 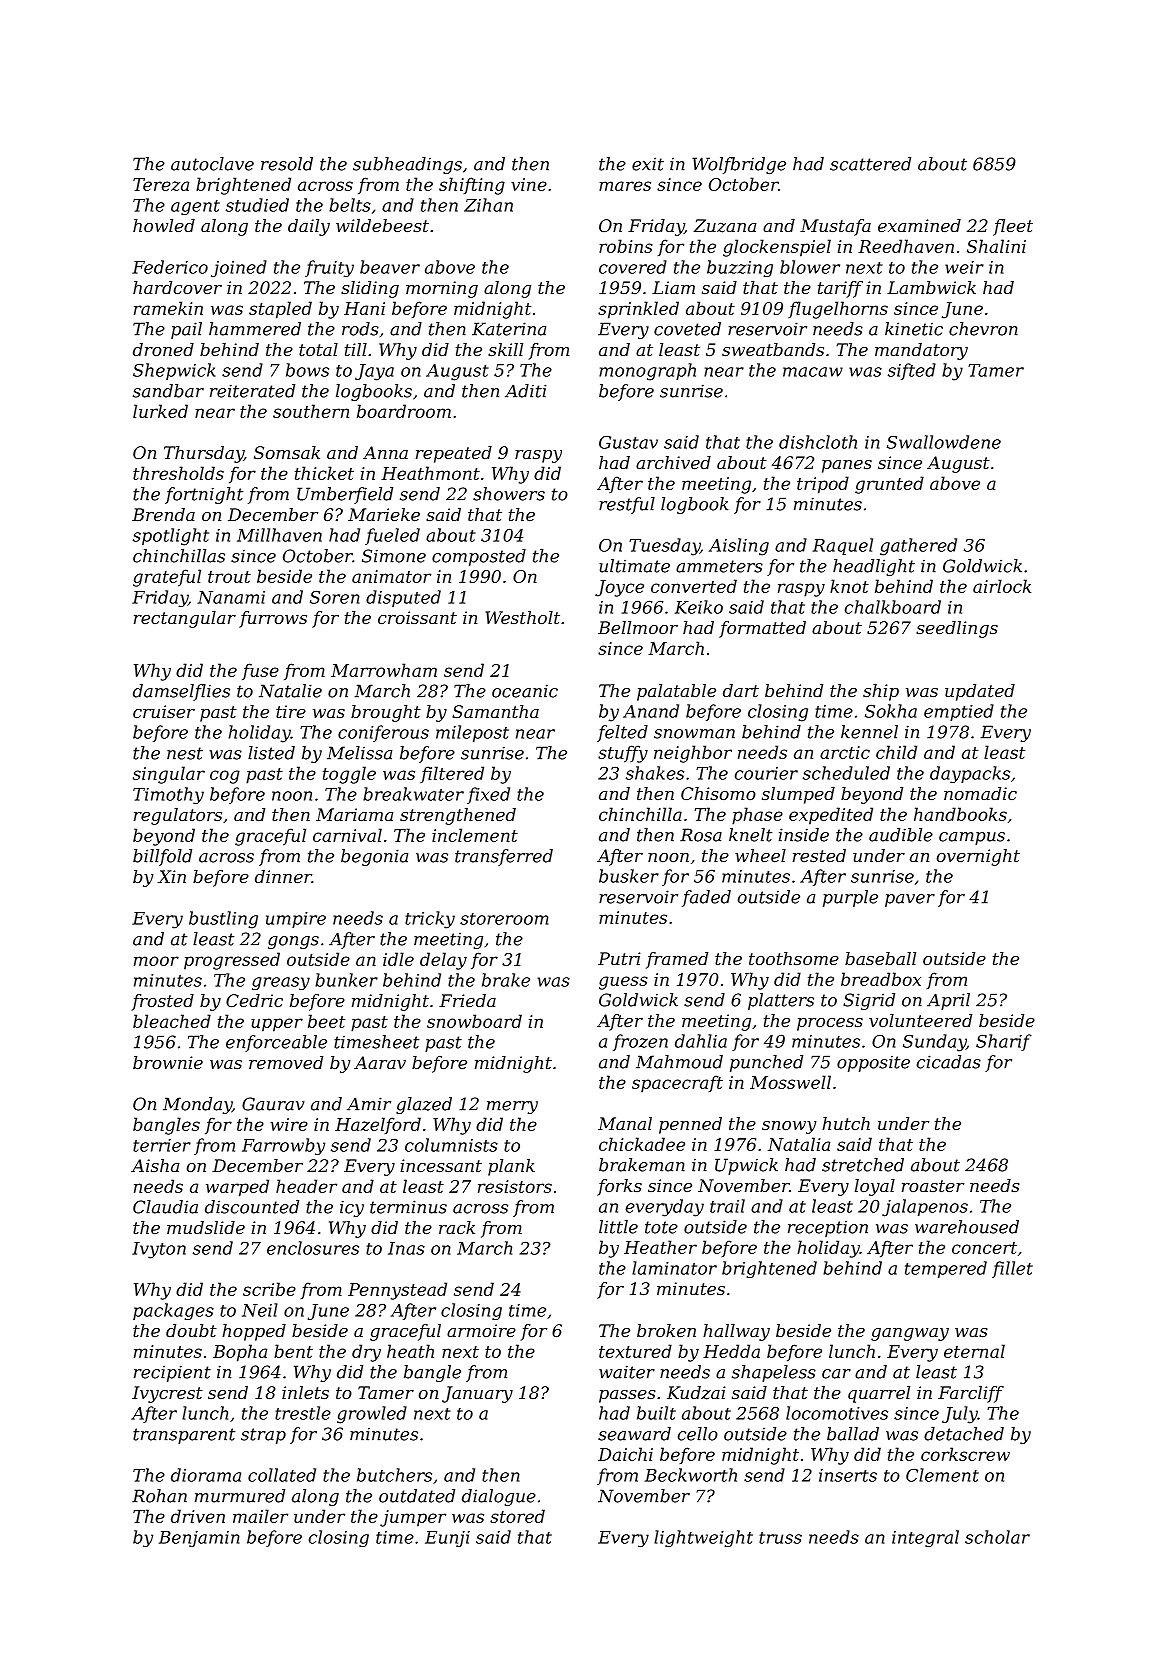 I want to click on Shepwick, so click(x=174, y=371).
